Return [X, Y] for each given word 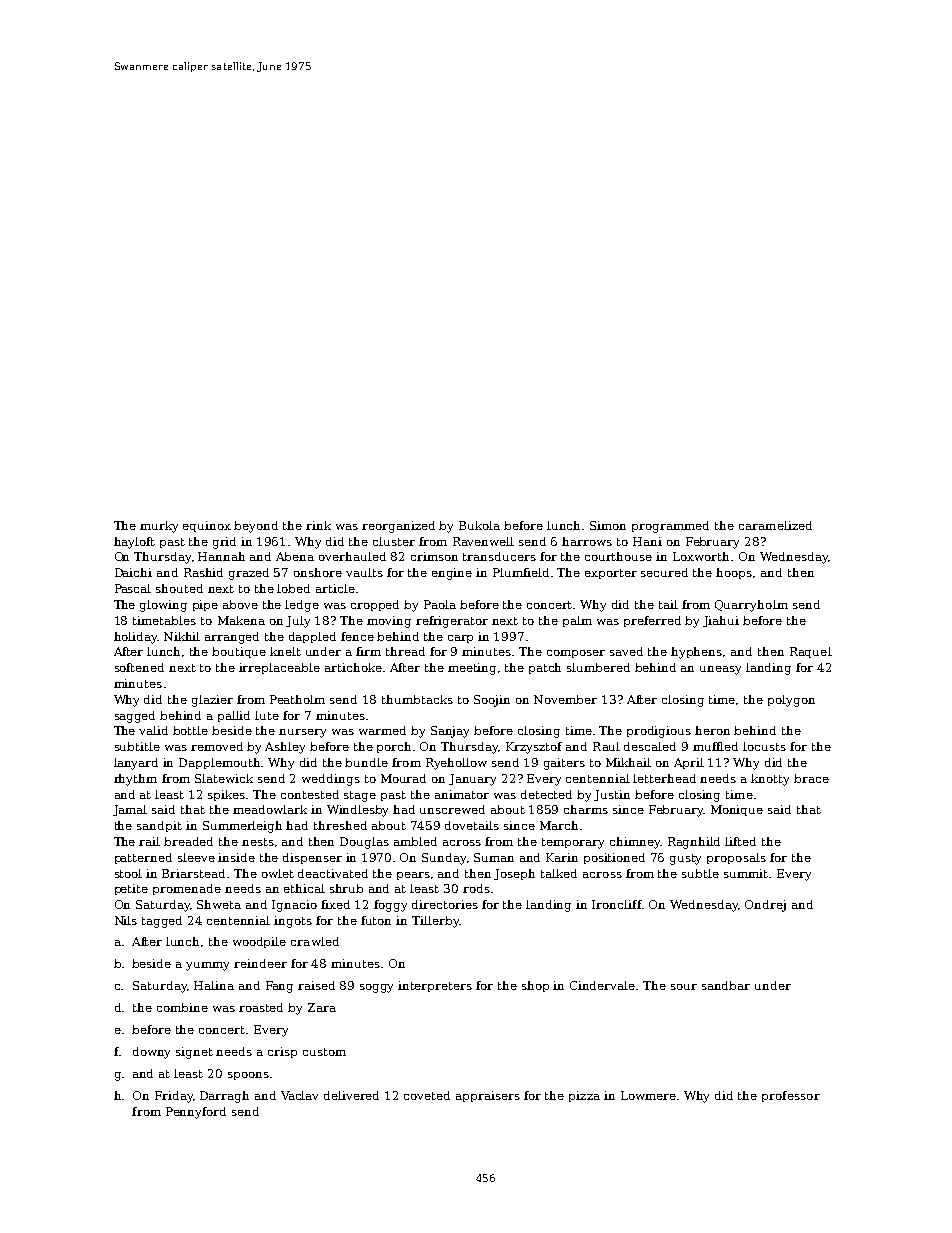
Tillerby [435, 922]
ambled [415, 841]
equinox [207, 526]
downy [151, 1053]
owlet [278, 873]
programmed [670, 527]
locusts [764, 746]
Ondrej [765, 906]
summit [746, 873]
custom [324, 1052]
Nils [126, 920]
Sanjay [450, 732]
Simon [608, 525]
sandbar [726, 985]
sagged [135, 717]
